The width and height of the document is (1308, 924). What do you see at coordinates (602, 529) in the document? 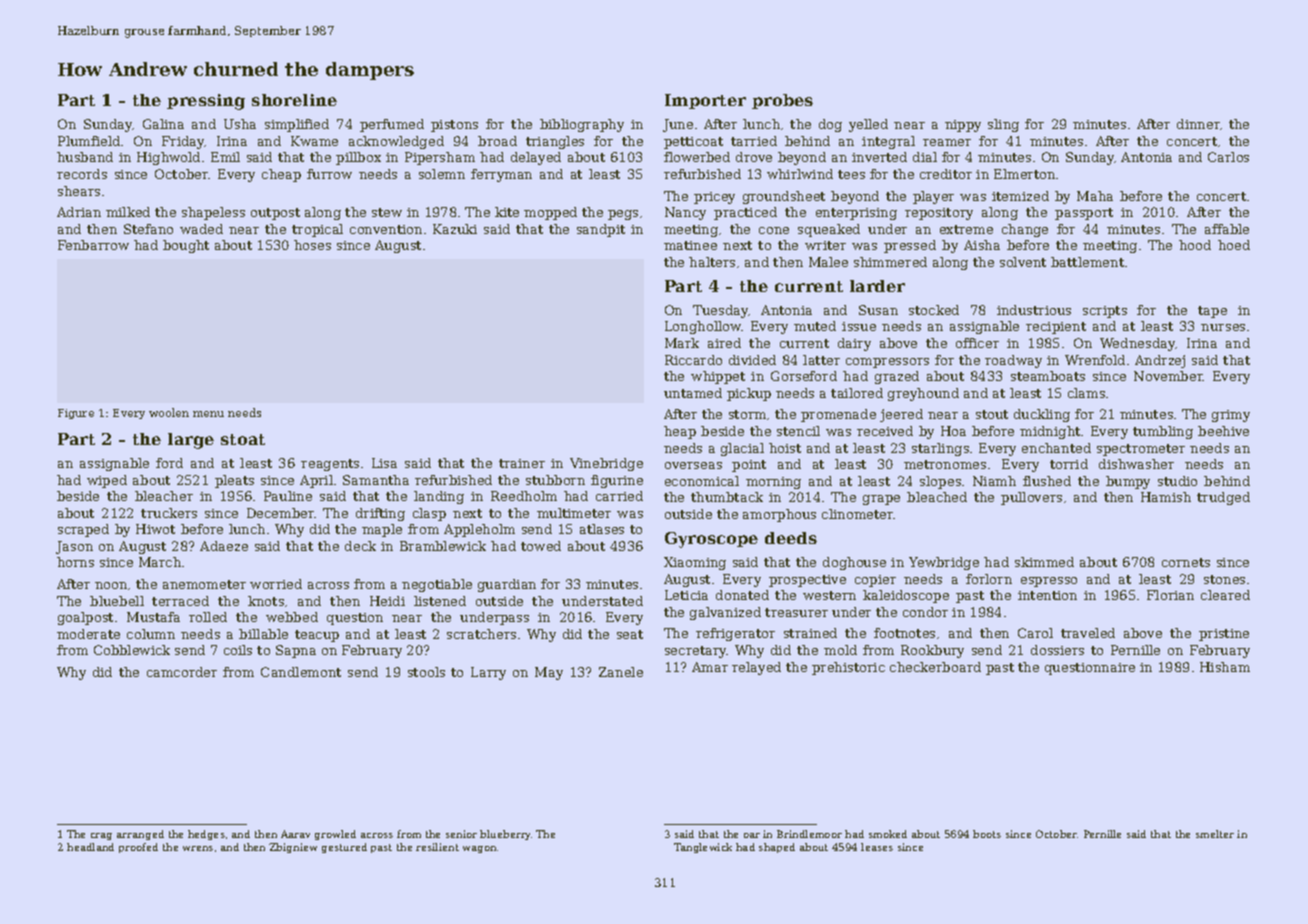
I see `atlases` at bounding box center [602, 529].
